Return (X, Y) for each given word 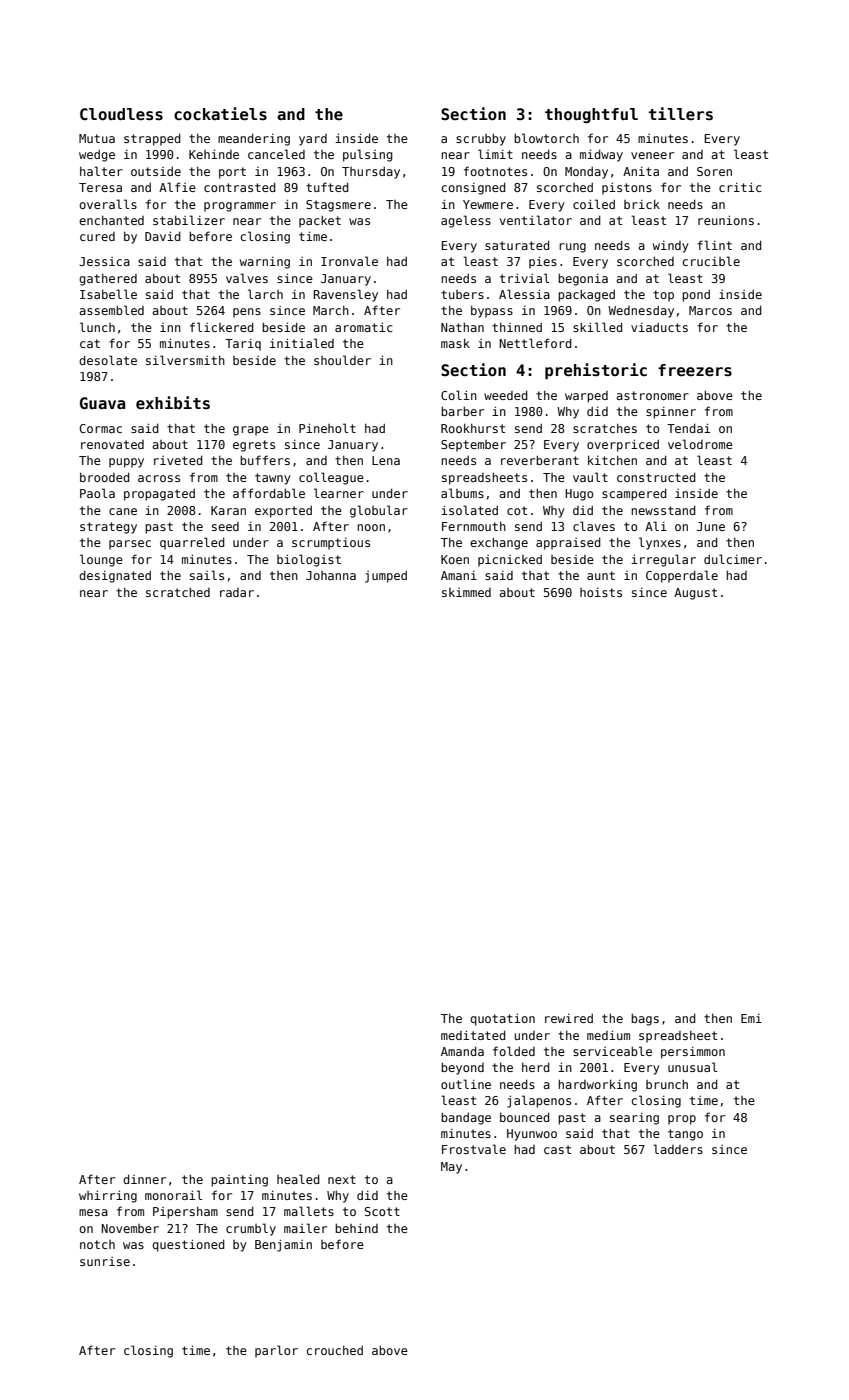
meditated (473, 1035)
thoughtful (591, 115)
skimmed (466, 592)
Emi (751, 1018)
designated (115, 576)
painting (239, 1181)
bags (645, 1019)
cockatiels (220, 114)
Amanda (462, 1051)
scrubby (481, 139)
